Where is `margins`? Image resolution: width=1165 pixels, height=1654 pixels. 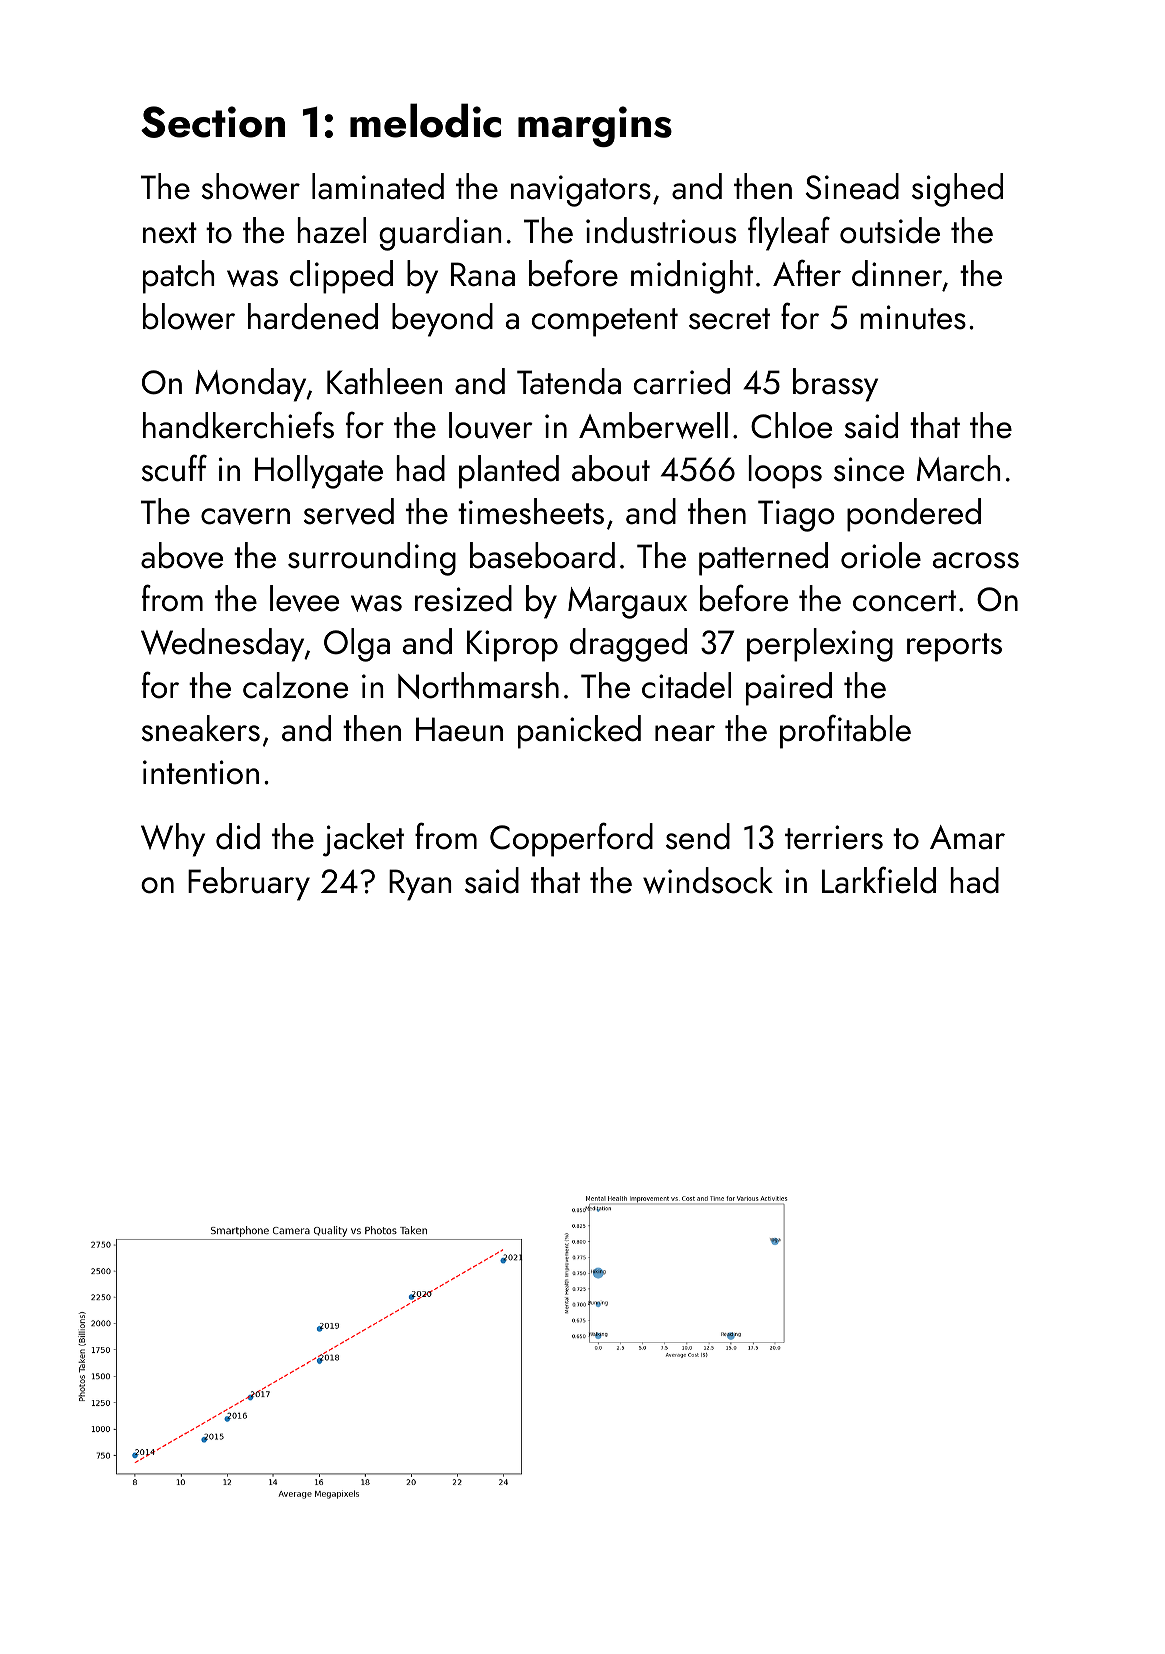 margins is located at coordinates (595, 126).
